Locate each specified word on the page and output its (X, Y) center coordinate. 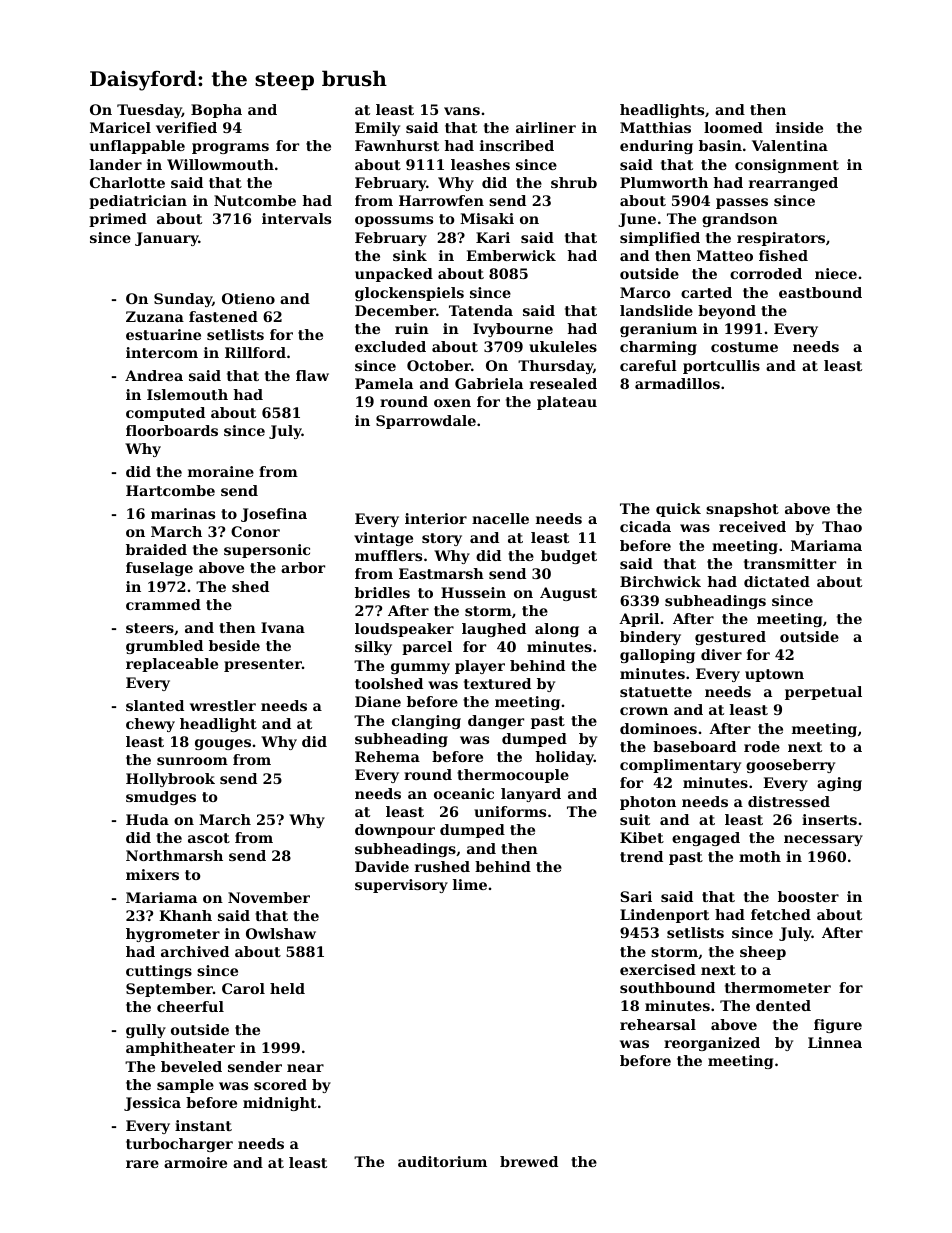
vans (462, 111)
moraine (221, 471)
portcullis (721, 367)
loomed (733, 127)
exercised (658, 969)
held (287, 988)
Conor (255, 531)
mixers (152, 874)
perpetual (823, 693)
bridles (382, 592)
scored (280, 1084)
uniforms (510, 811)
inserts (829, 819)
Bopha (216, 111)
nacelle (500, 518)
